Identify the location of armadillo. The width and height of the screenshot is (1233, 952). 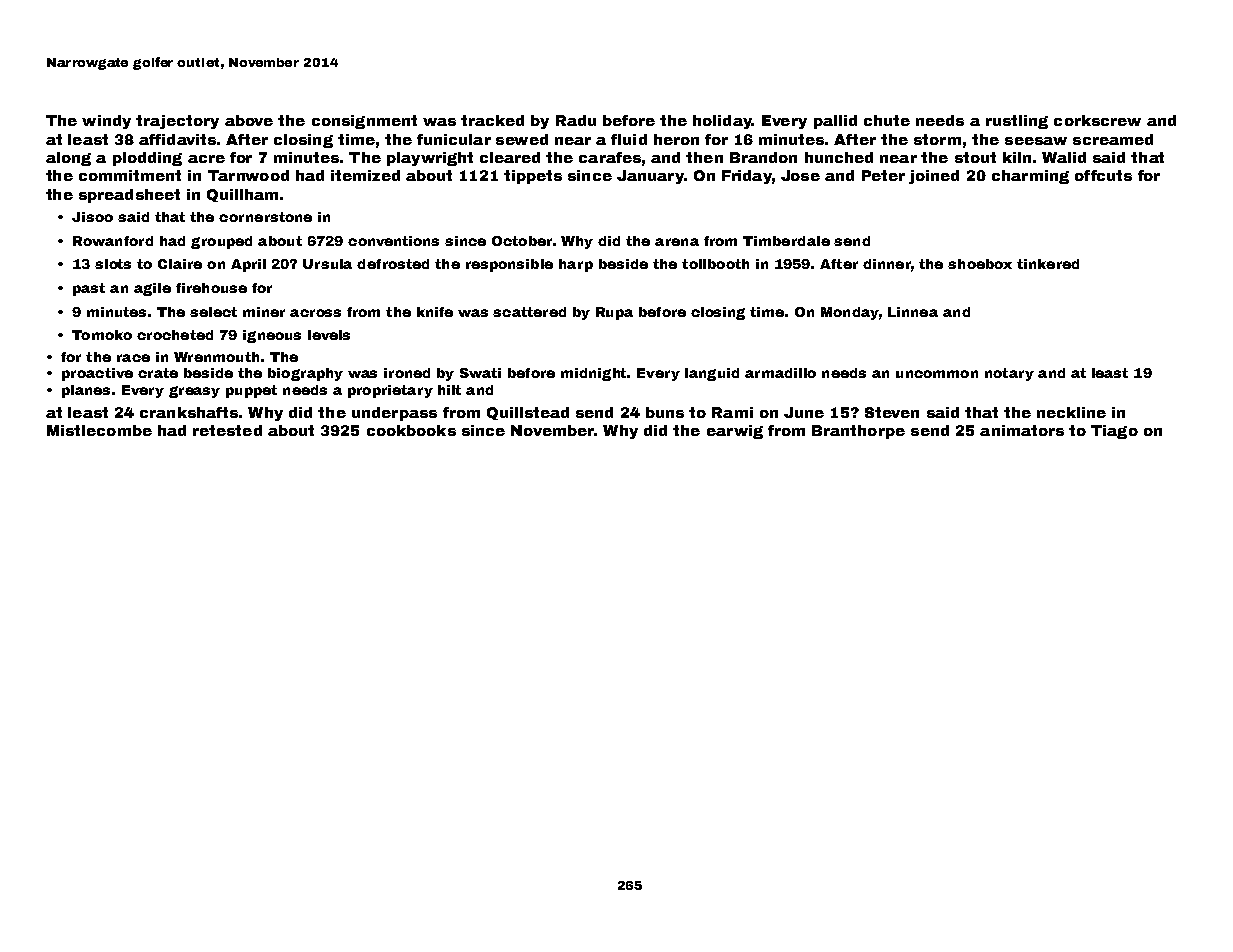
(780, 373).
